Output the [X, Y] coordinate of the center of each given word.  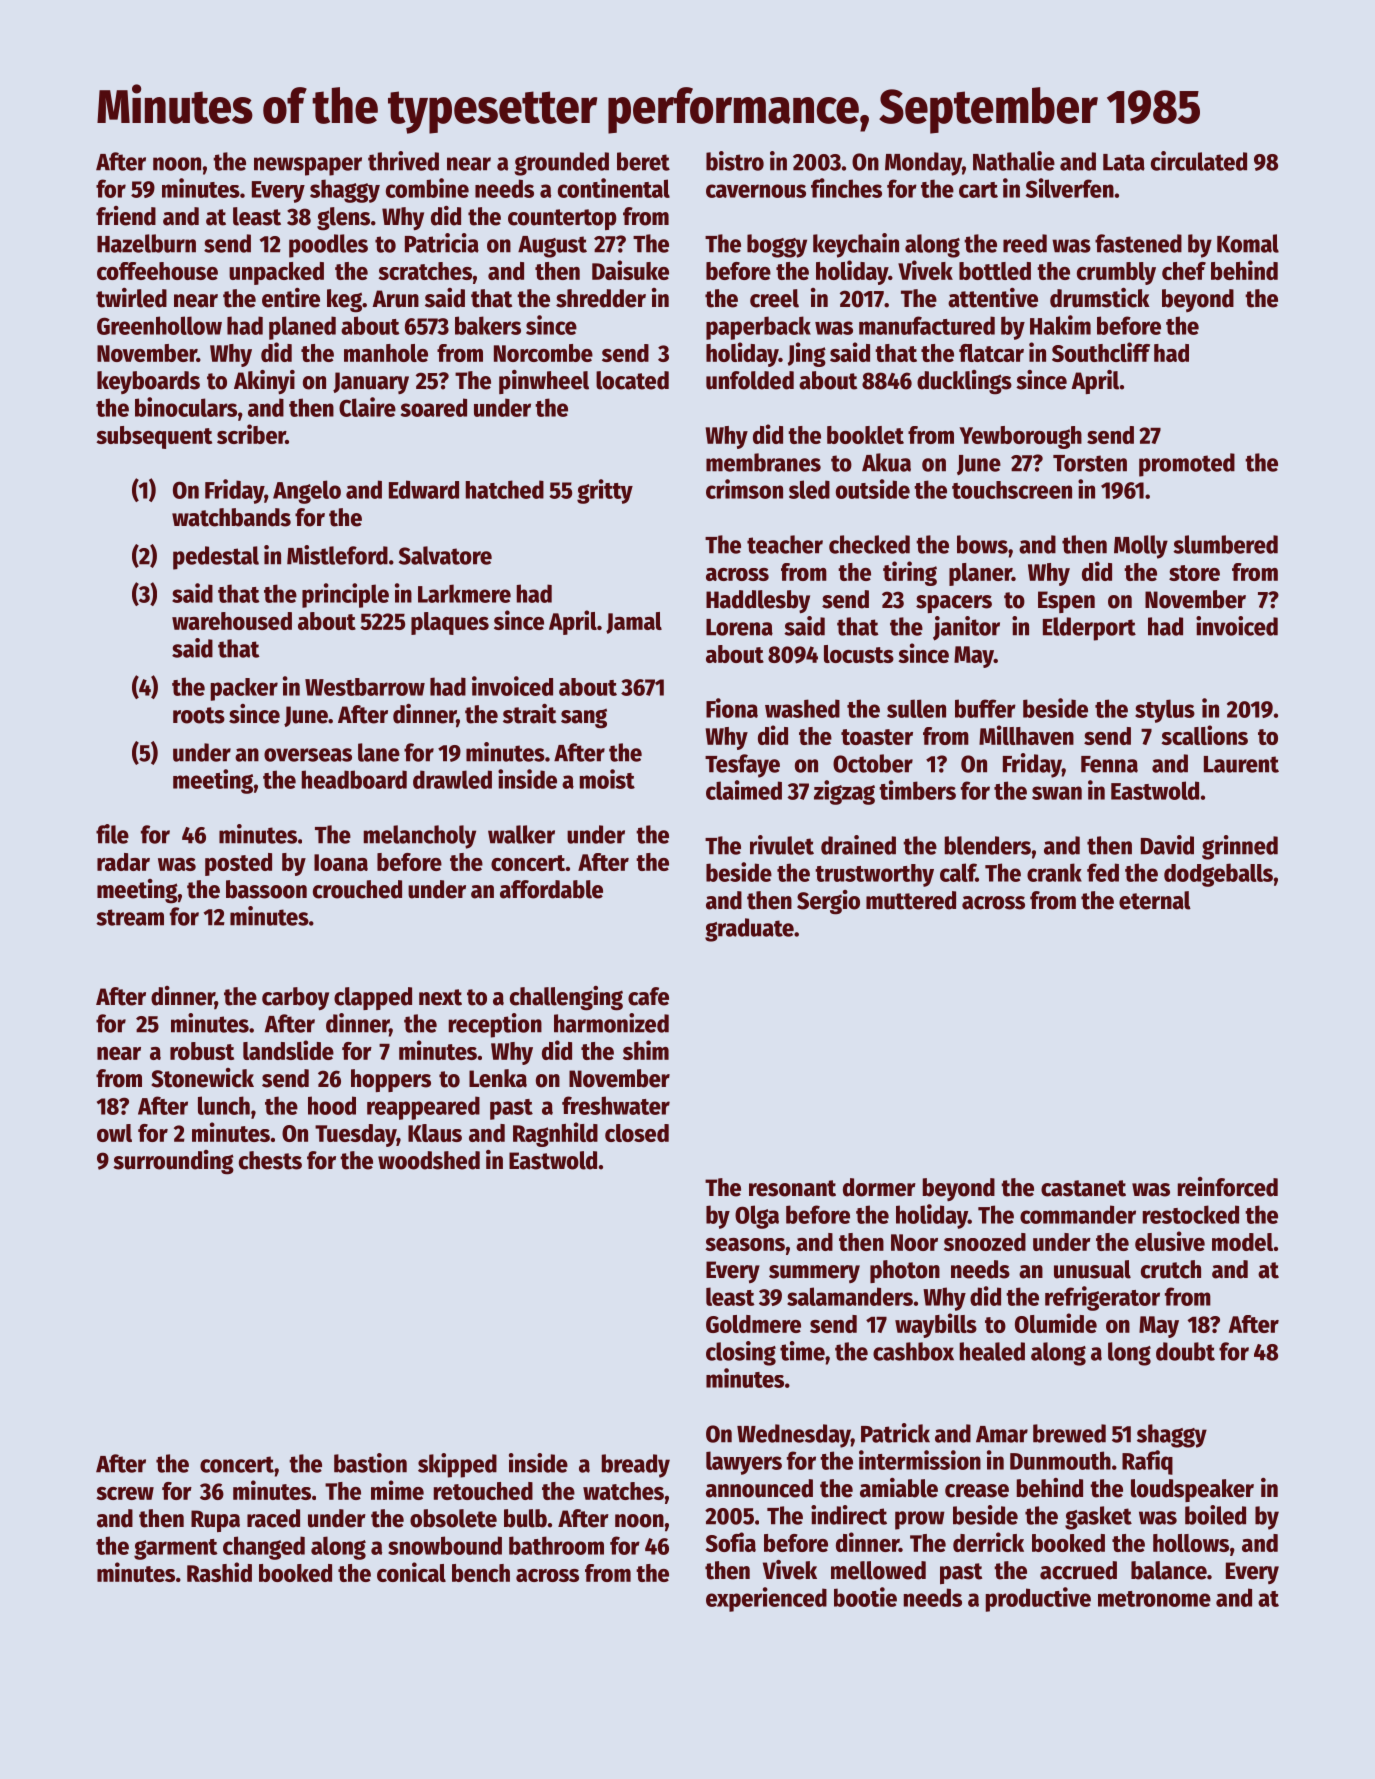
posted [238, 864]
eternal [1155, 900]
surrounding [173, 1162]
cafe [648, 996]
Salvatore [445, 555]
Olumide [1056, 1323]
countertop [562, 219]
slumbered [1225, 544]
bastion [370, 1463]
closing [741, 1353]
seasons [745, 1244]
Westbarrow [365, 687]
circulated [1199, 161]
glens [343, 219]
